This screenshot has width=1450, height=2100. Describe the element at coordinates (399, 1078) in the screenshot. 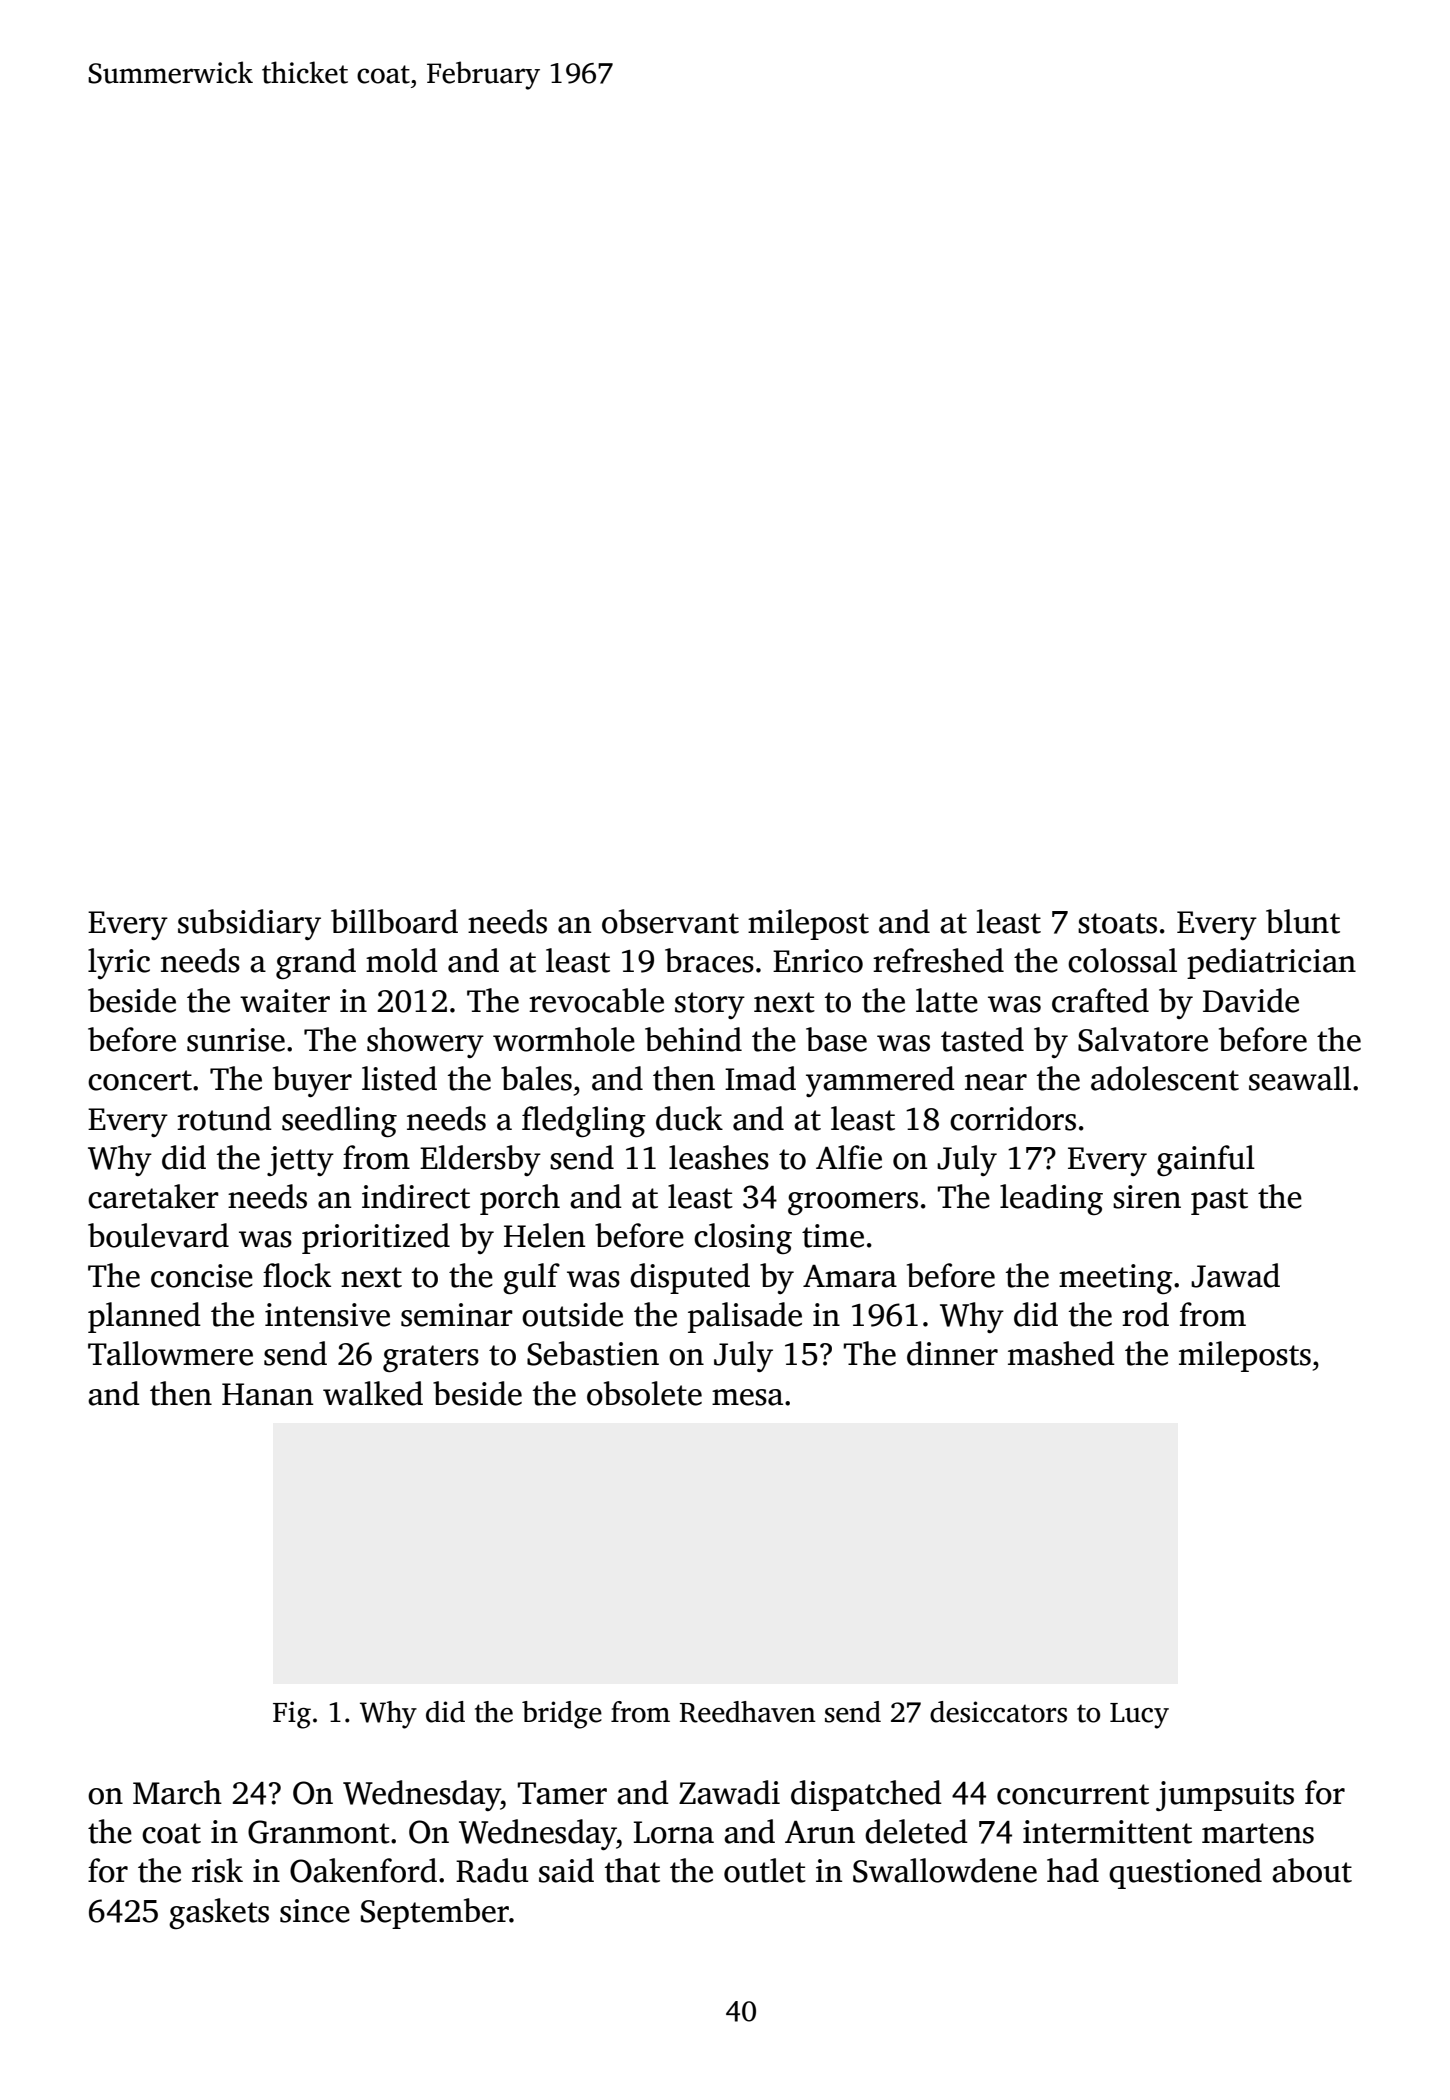

I see `listed` at that location.
